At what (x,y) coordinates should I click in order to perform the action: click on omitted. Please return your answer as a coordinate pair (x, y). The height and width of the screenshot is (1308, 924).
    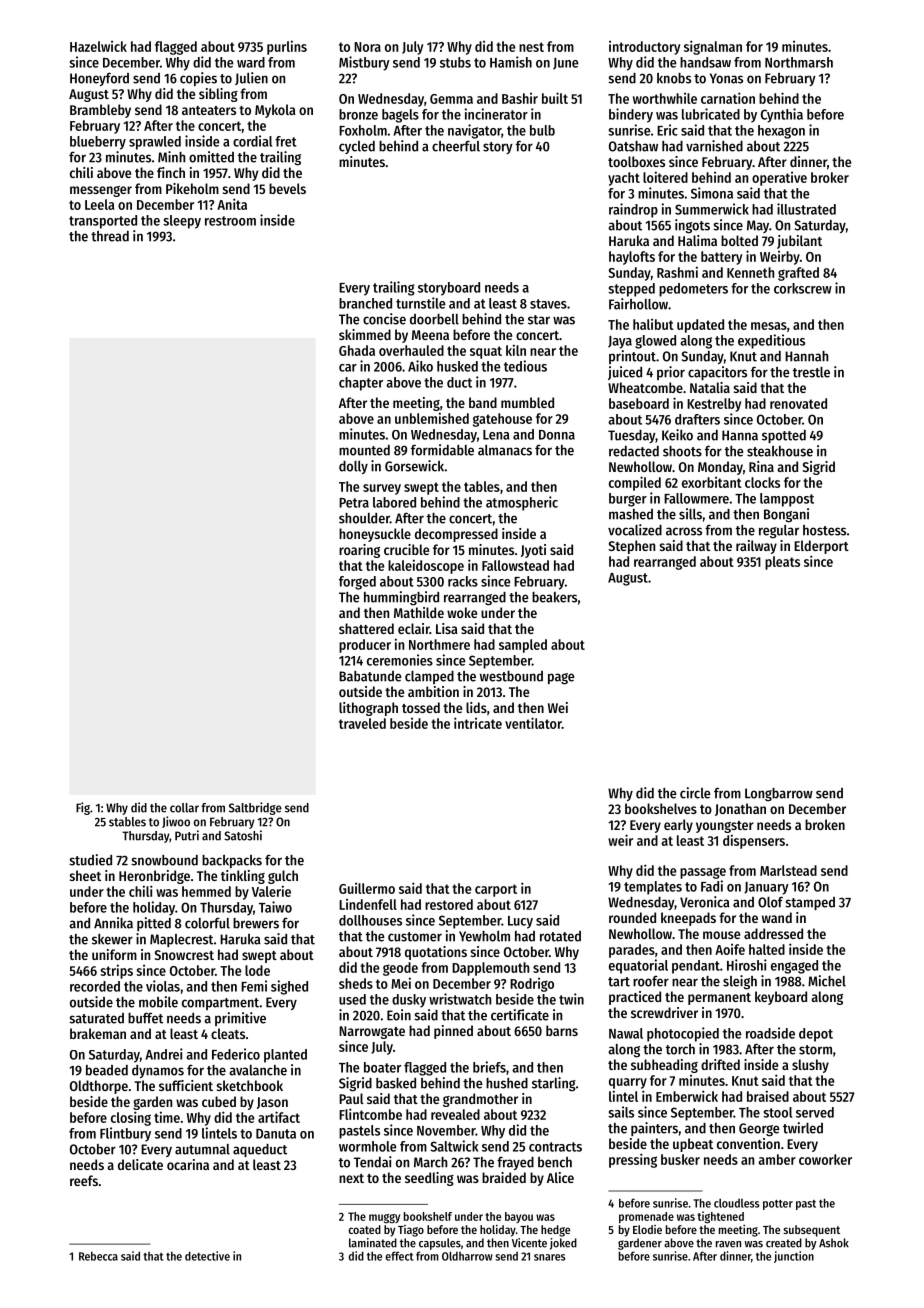
    Looking at the image, I should click on (211, 157).
